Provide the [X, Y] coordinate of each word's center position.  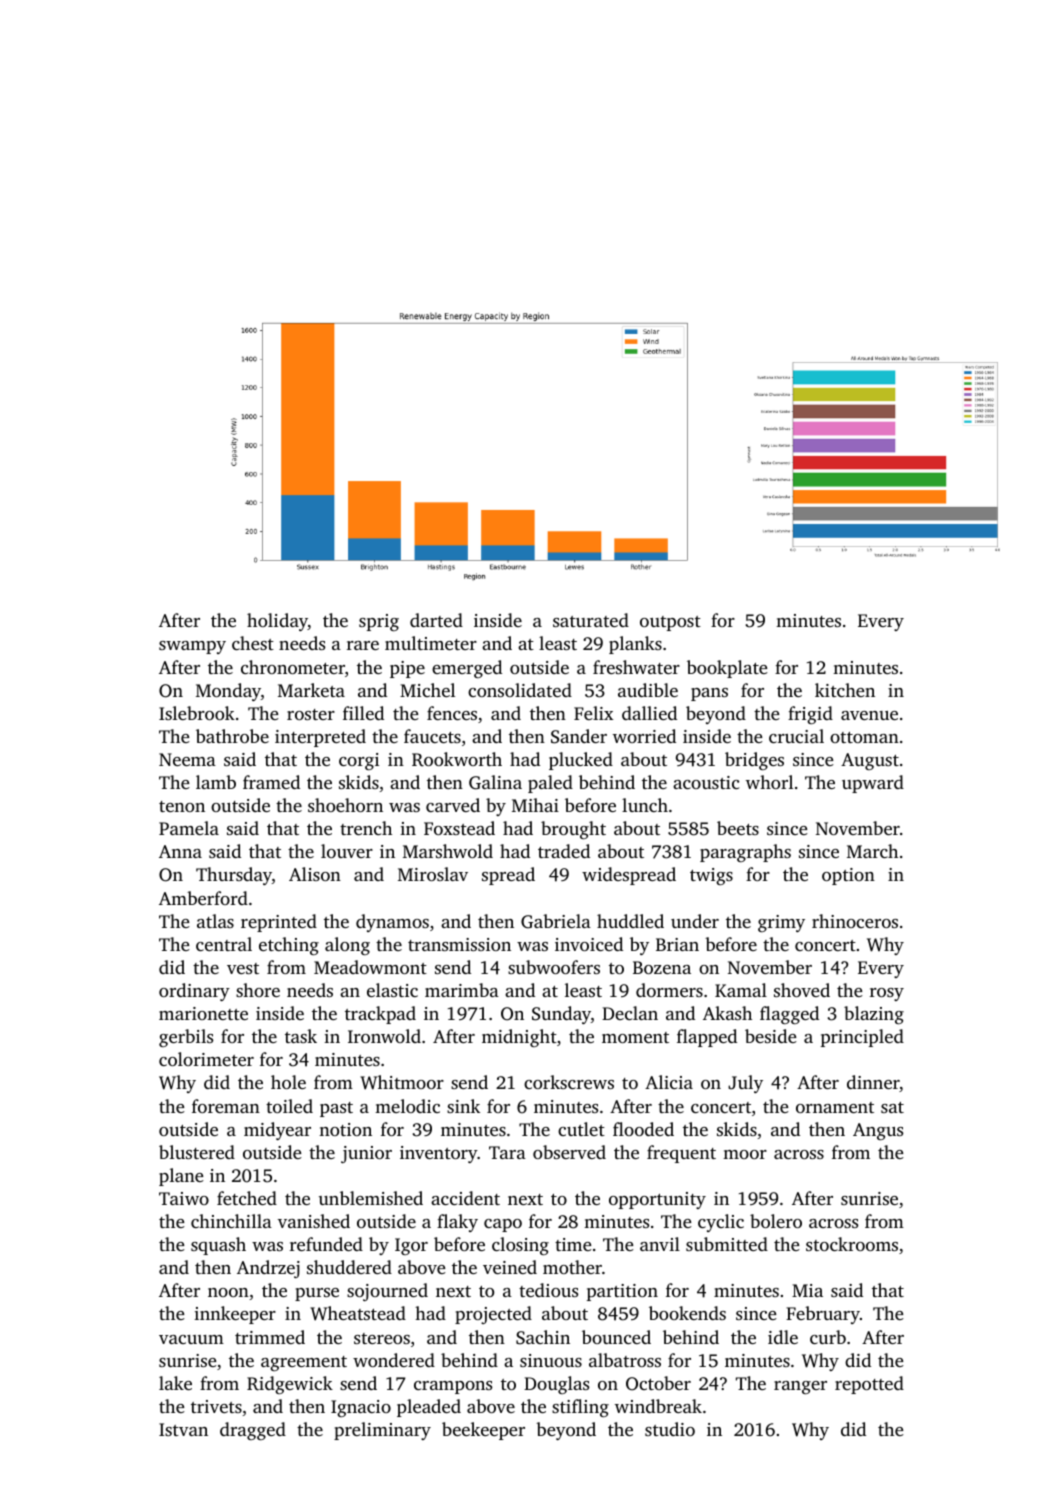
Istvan [183, 1429]
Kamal [741, 990]
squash [218, 1246]
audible [648, 690]
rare [363, 645]
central [224, 944]
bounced [616, 1337]
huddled [630, 921]
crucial [796, 736]
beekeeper [483, 1431]
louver [347, 851]
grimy [781, 923]
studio [670, 1429]
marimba [462, 990]
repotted [869, 1385]
